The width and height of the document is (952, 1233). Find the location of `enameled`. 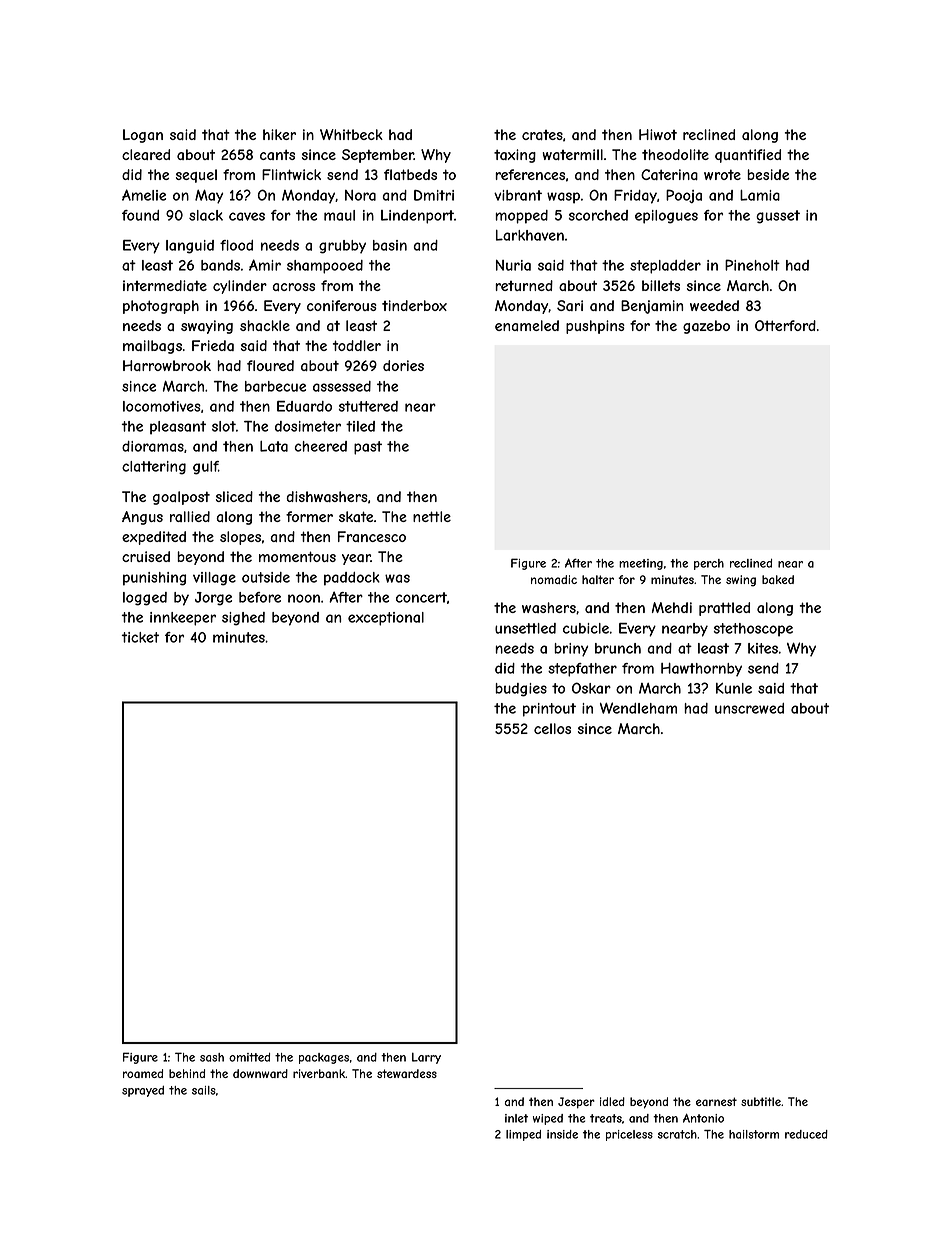

enameled is located at coordinates (527, 325).
